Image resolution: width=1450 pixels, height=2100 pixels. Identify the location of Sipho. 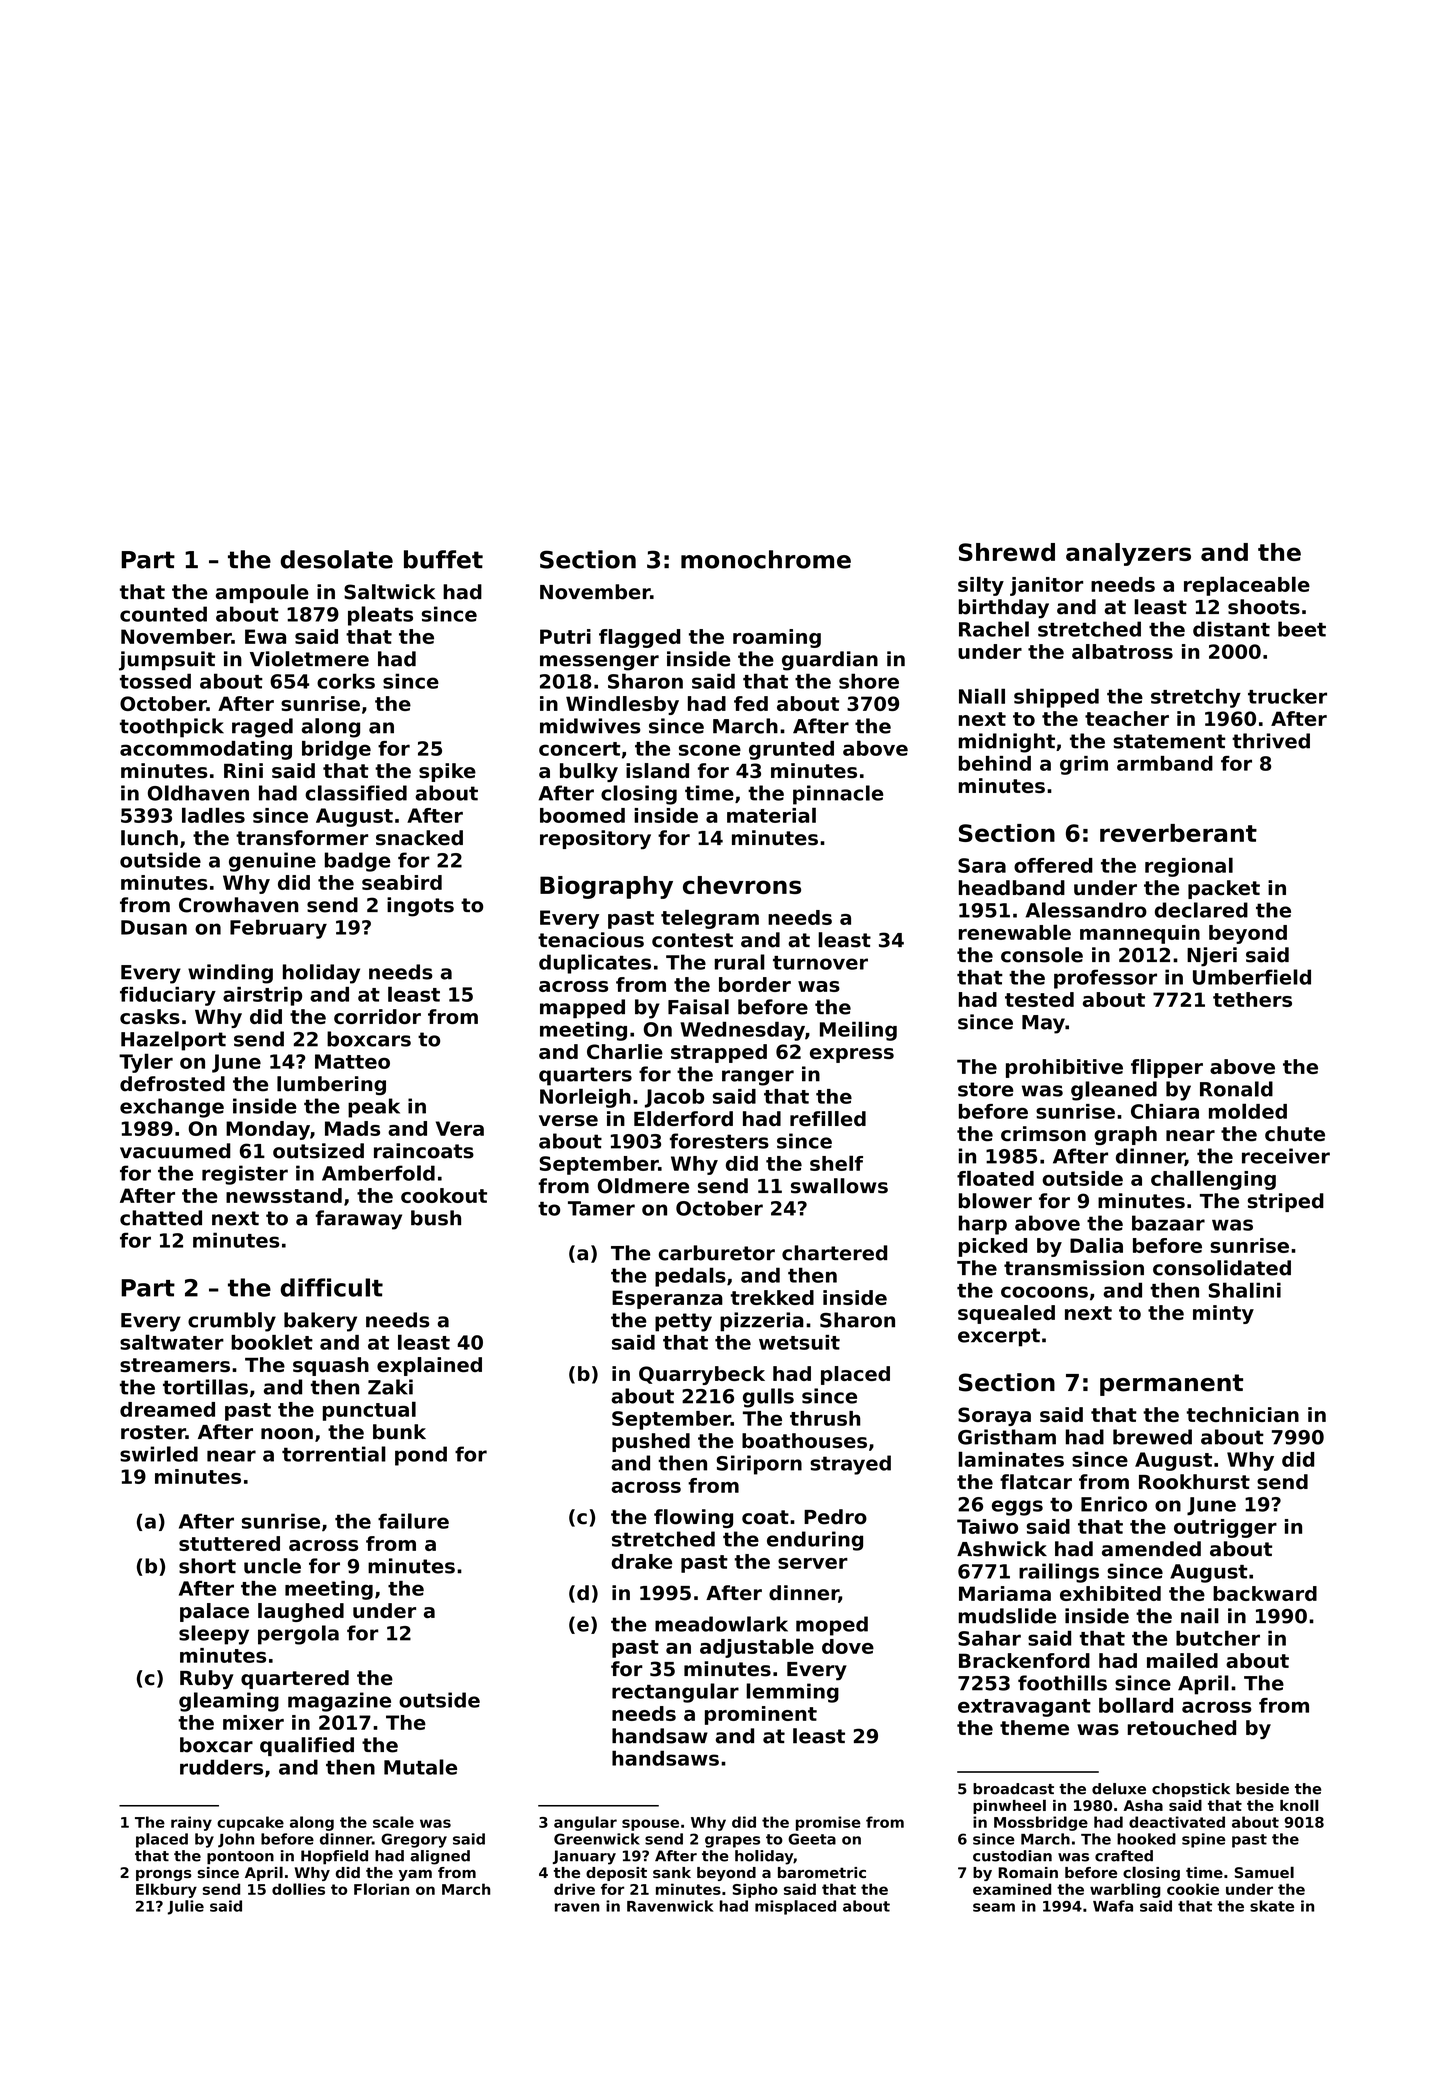
(755, 1890).
